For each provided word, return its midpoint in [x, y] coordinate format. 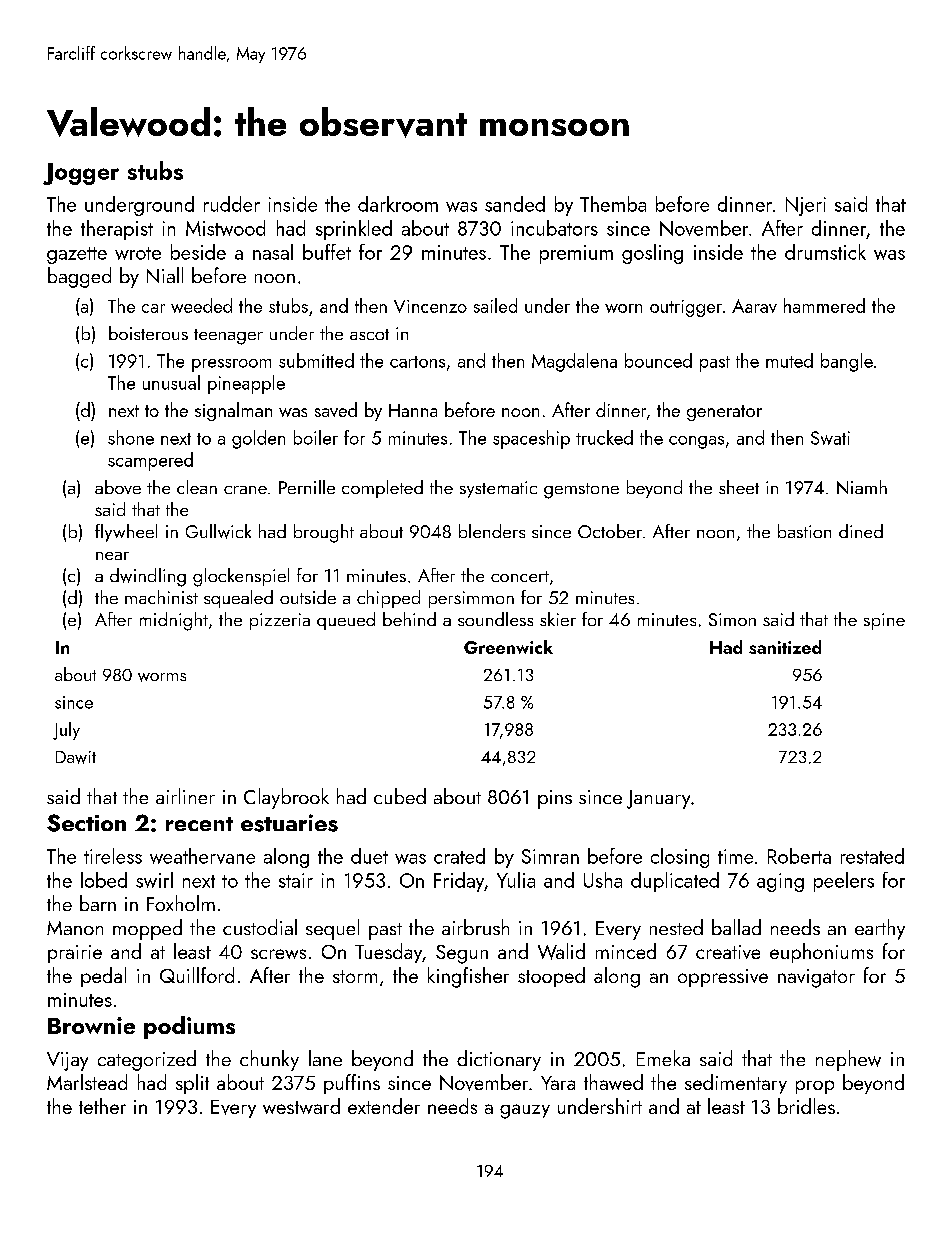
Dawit [76, 757]
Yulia [516, 880]
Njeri [806, 206]
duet [369, 856]
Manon [75, 928]
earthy [880, 929]
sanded [515, 204]
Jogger [81, 174]
